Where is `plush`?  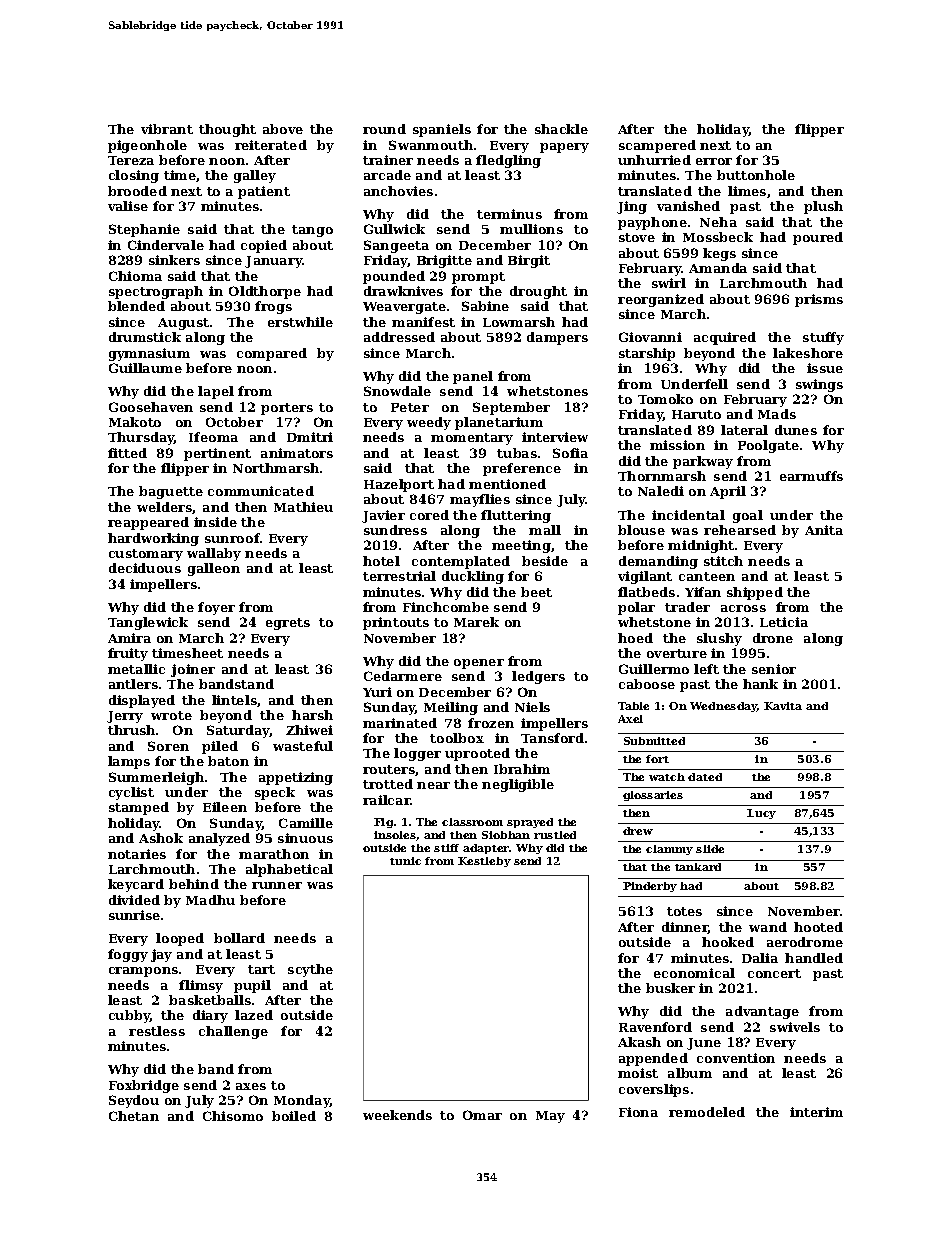 plush is located at coordinates (823, 207).
